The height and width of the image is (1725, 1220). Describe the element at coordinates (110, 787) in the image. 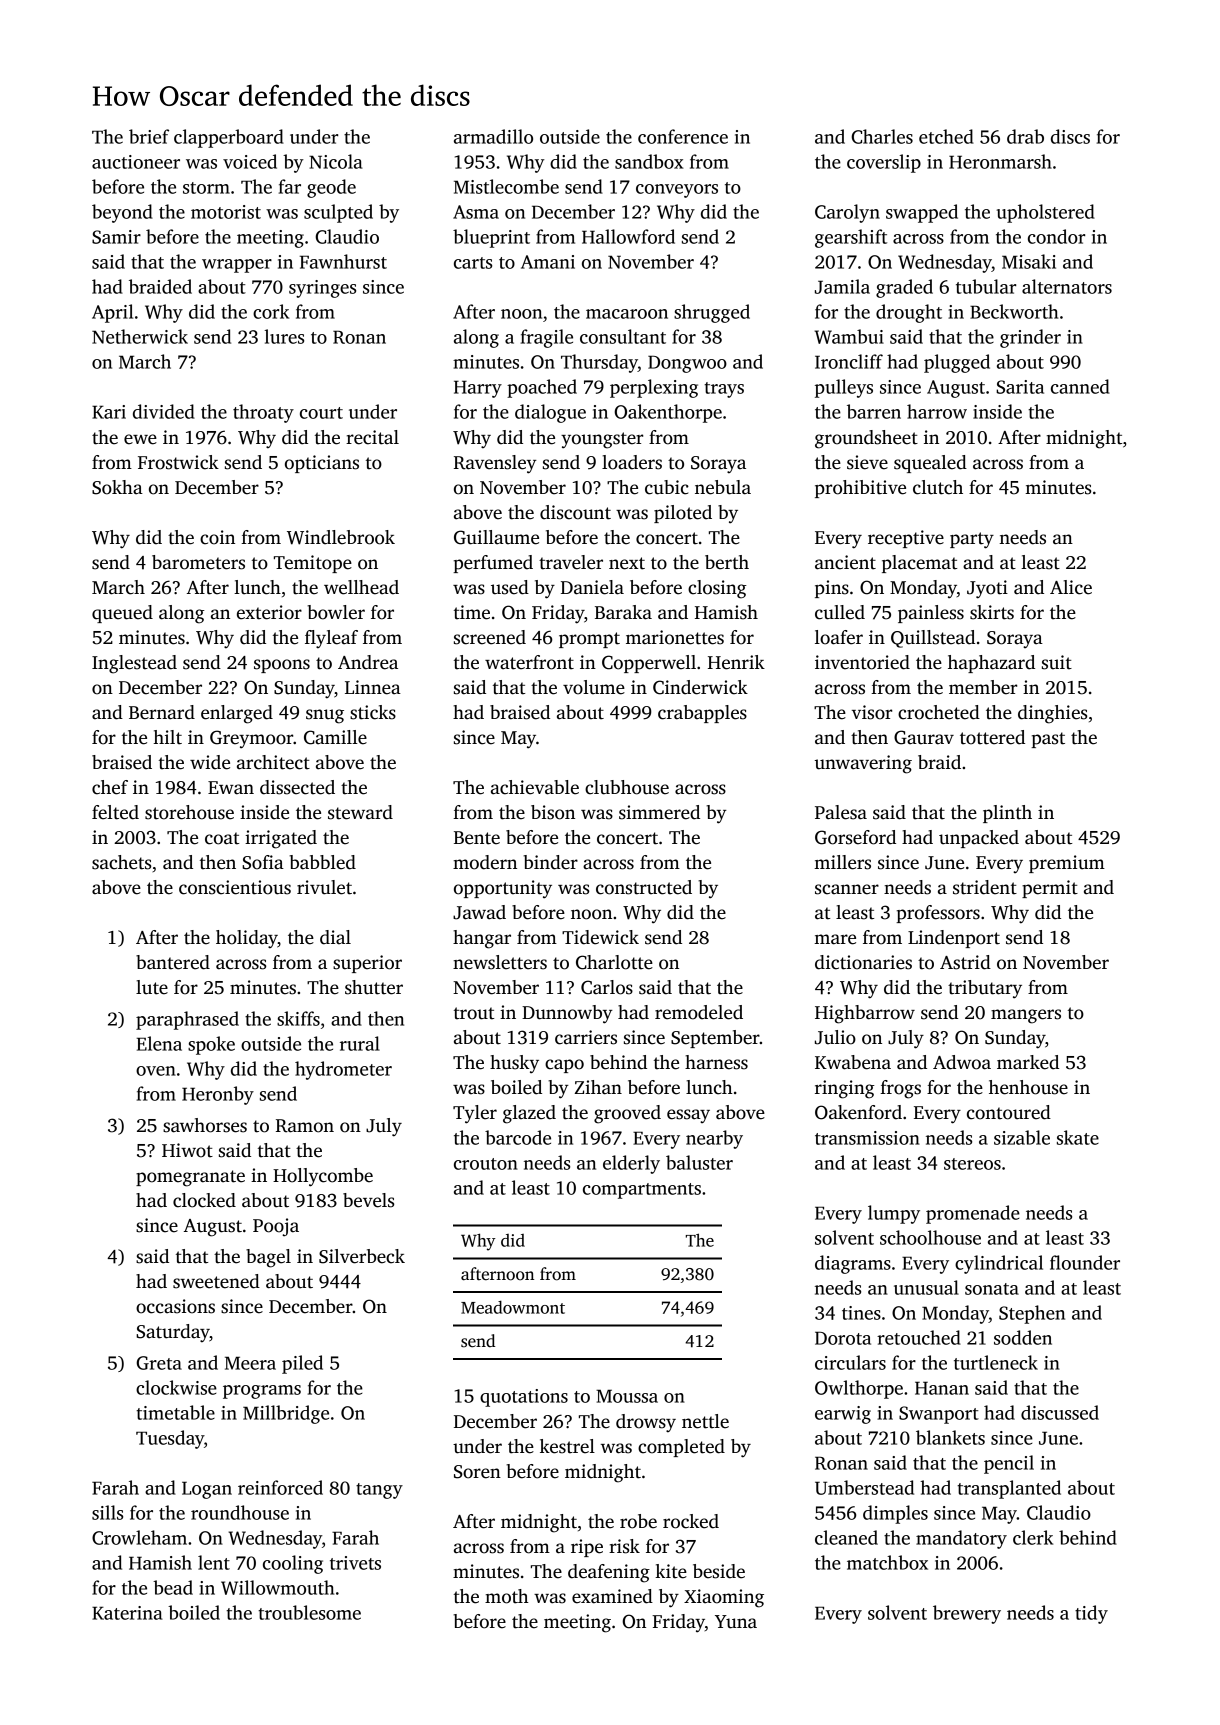

I see `chef` at that location.
